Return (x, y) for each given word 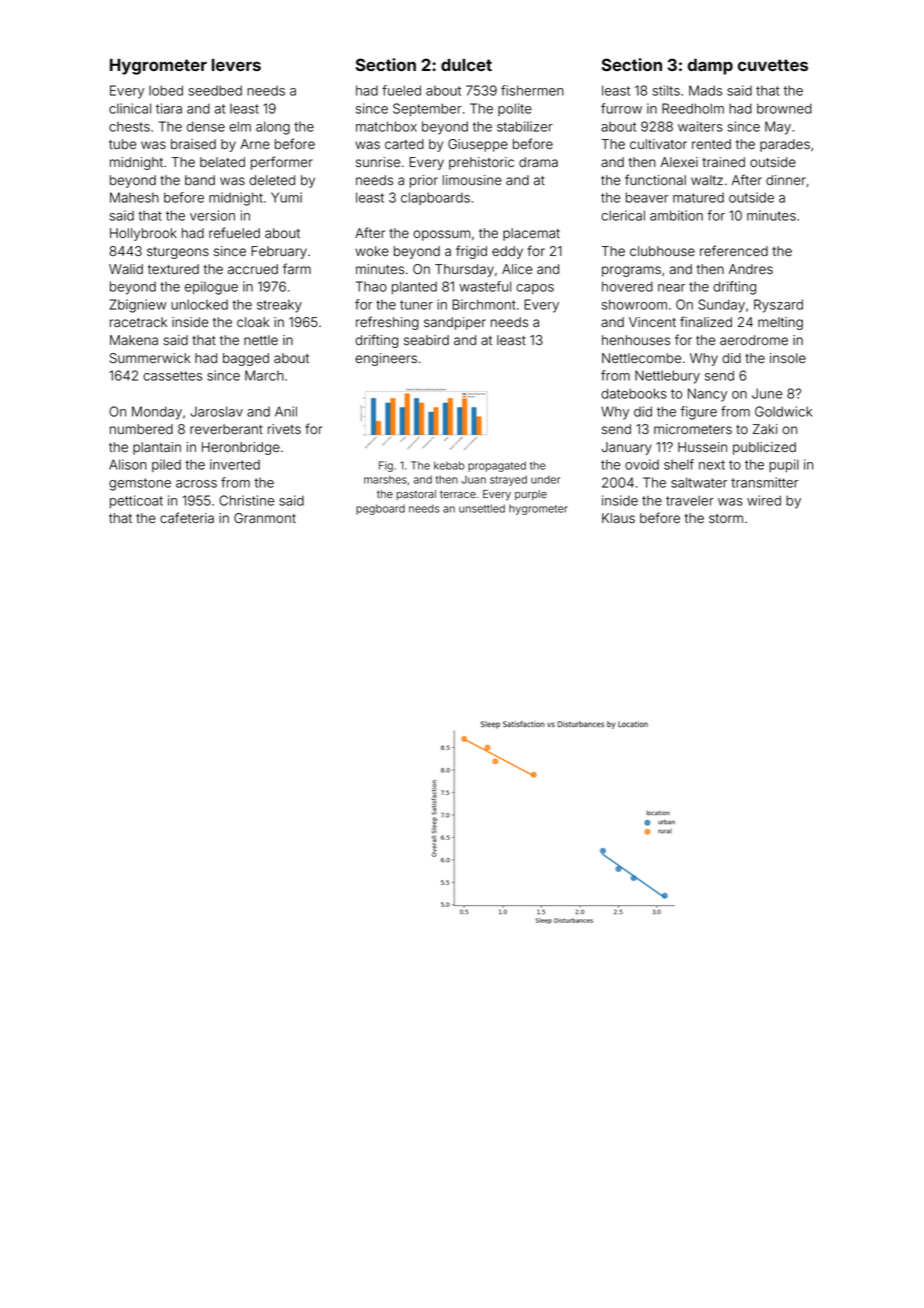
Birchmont (484, 304)
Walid (126, 269)
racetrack (138, 322)
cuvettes (773, 65)
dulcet (466, 65)
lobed (166, 90)
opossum (441, 235)
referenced (734, 251)
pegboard (380, 509)
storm (726, 519)
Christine (246, 500)
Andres (751, 269)
